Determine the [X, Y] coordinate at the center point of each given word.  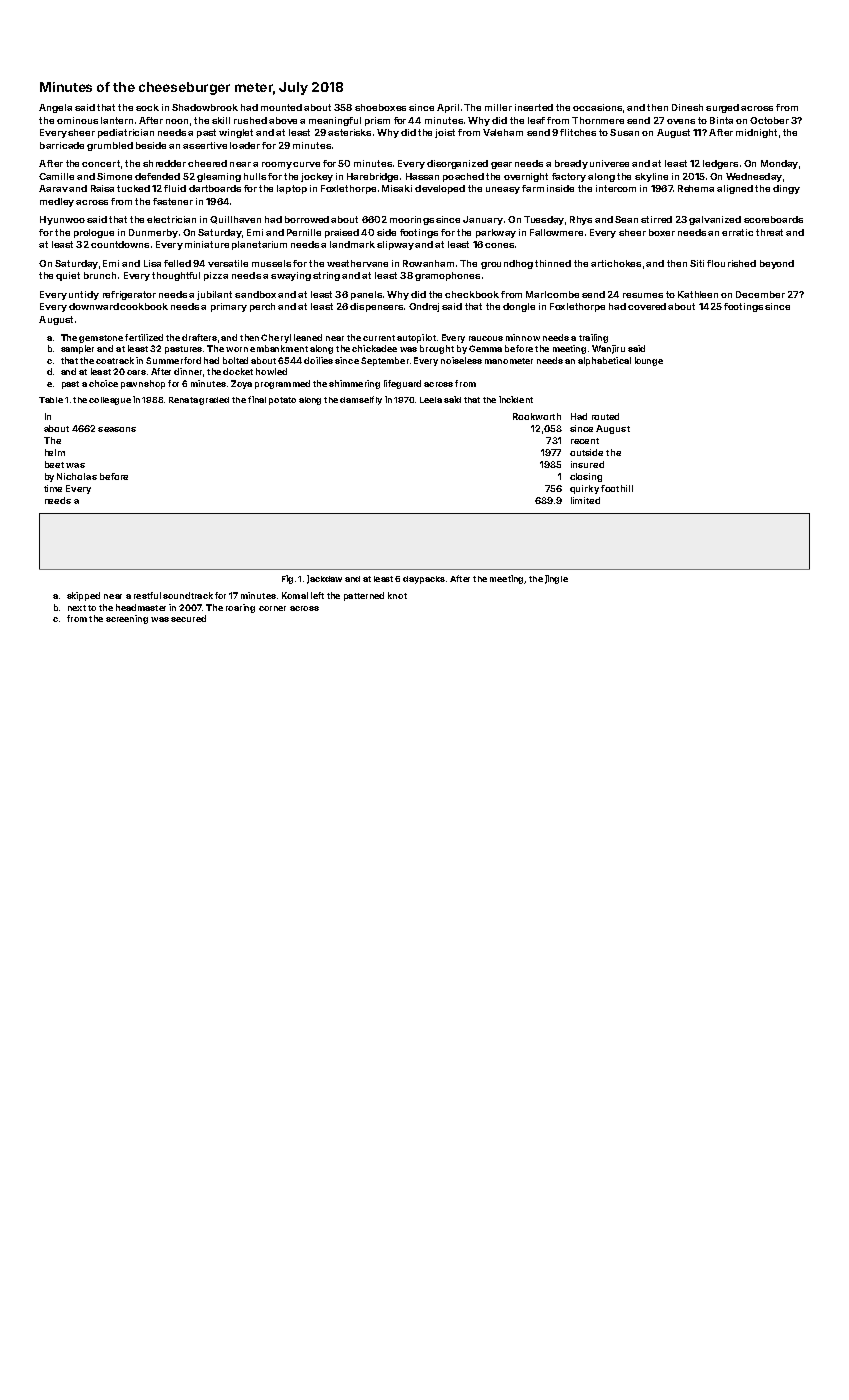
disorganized [457, 164]
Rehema [696, 188]
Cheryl [276, 338]
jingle [556, 579]
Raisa [102, 188]
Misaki [397, 188]
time [53, 488]
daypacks [424, 580]
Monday [779, 164]
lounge [649, 361]
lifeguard [402, 384]
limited [585, 500]
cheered [207, 163]
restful [147, 595]
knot [397, 595]
